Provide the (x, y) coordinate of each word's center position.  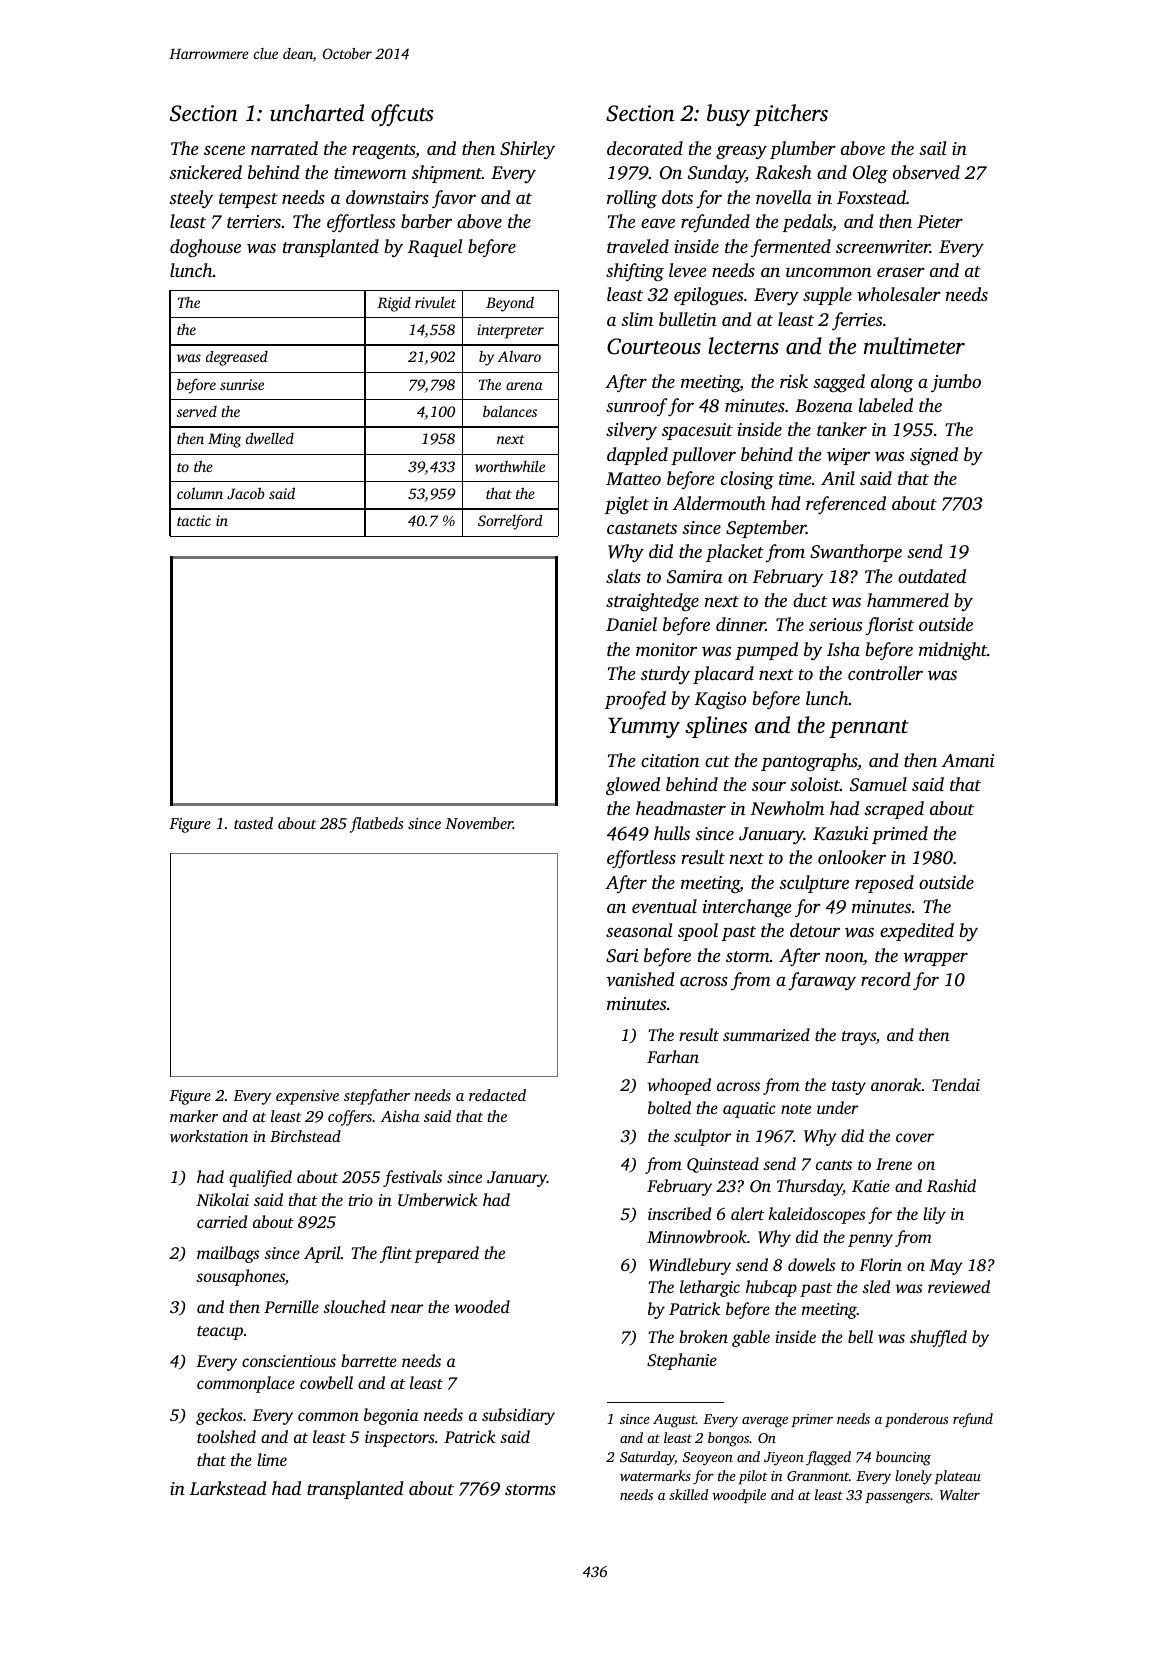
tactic (194, 520)
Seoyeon (708, 1459)
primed (900, 835)
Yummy (644, 728)
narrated (284, 148)
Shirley (527, 150)
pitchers (791, 115)
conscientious (289, 1361)
